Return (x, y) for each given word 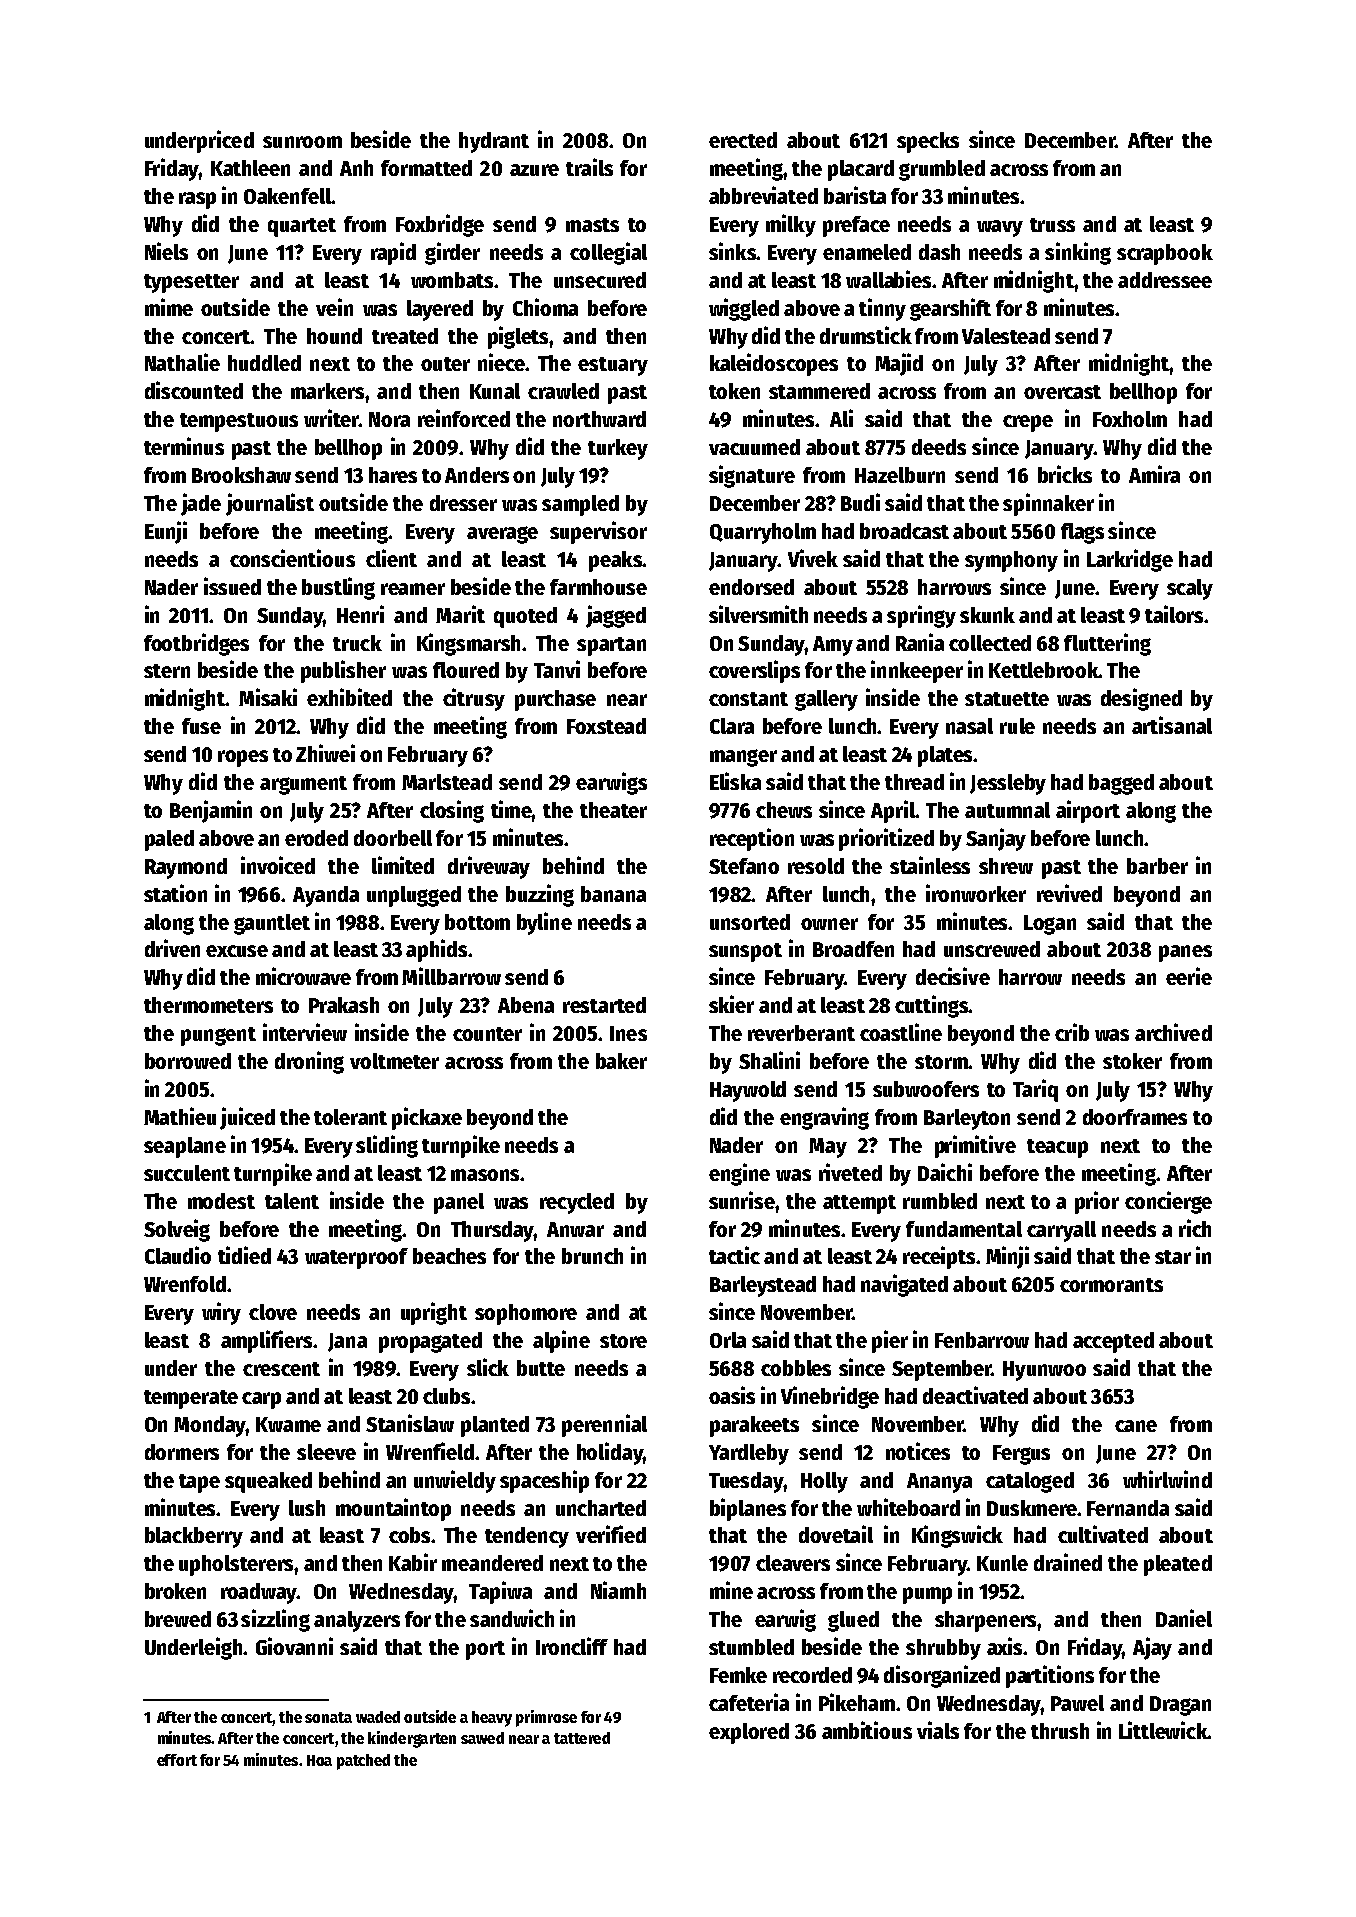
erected (743, 140)
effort (177, 1760)
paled (169, 840)
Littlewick (1163, 1730)
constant (748, 699)
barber (1157, 866)
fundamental (964, 1229)
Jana (347, 1342)
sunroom (302, 142)
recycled (577, 1203)
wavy (1000, 228)
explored (749, 1733)
